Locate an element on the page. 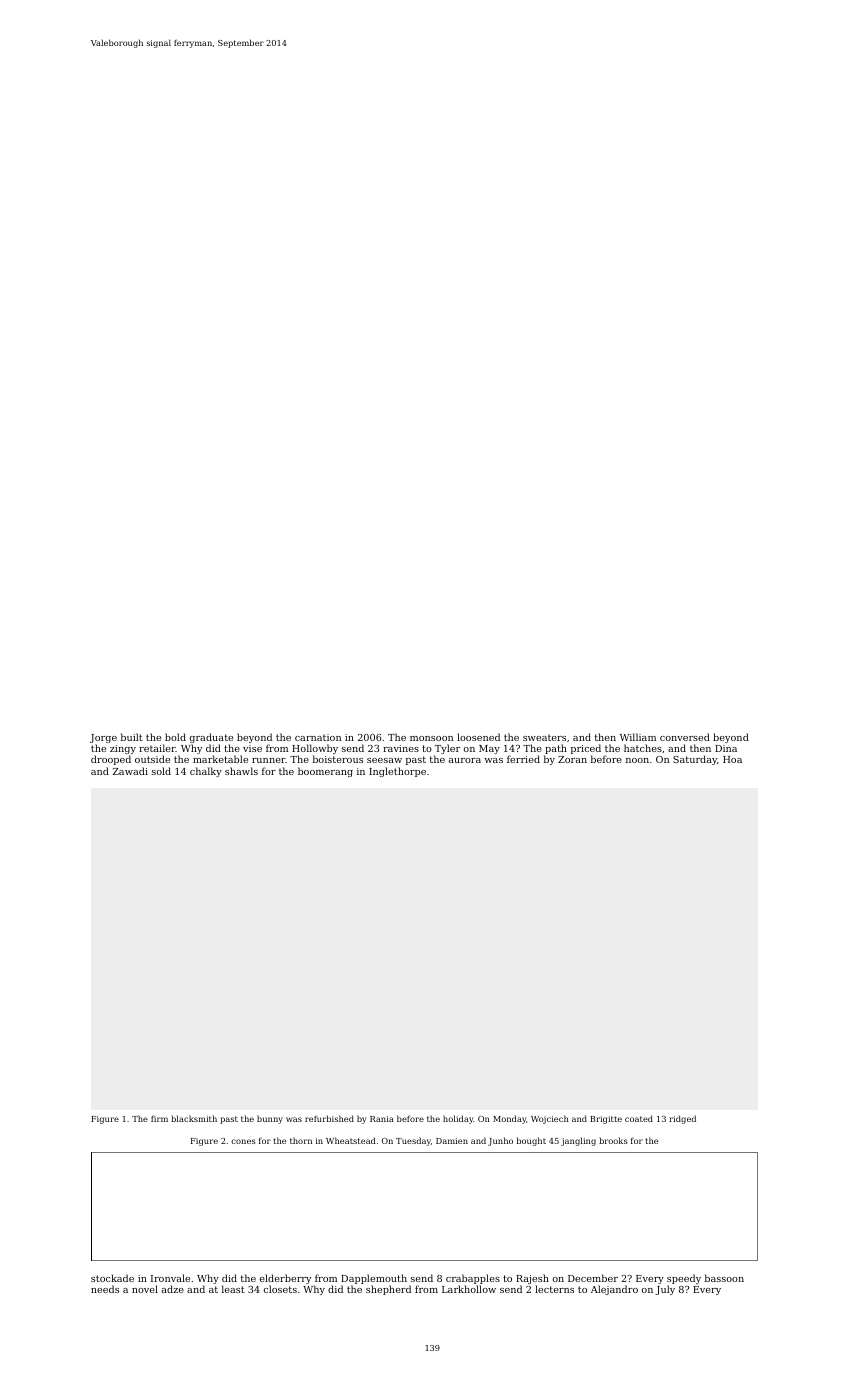  Zoran is located at coordinates (572, 759).
